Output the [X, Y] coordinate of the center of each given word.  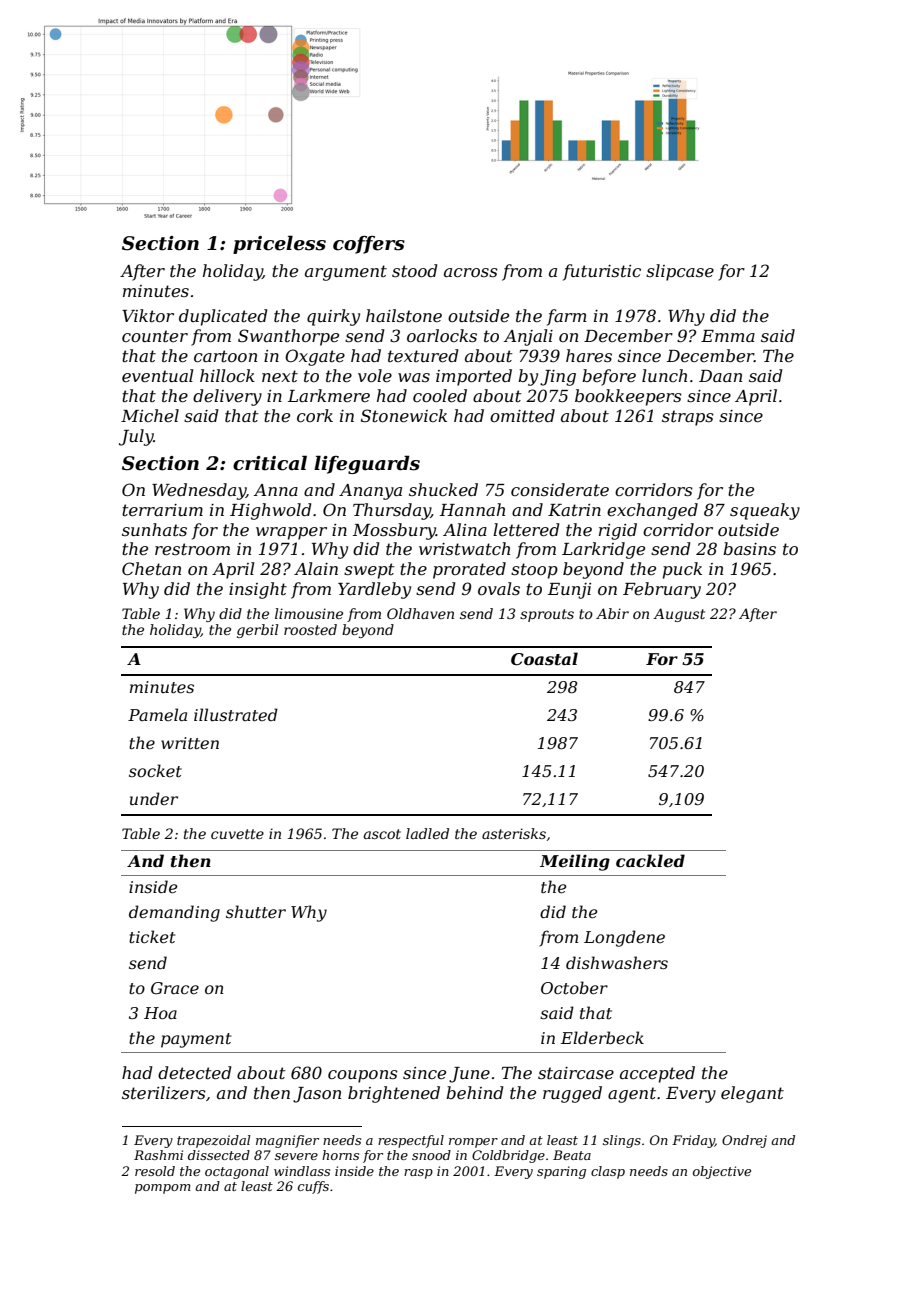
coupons [363, 1076]
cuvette [237, 834]
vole [375, 375]
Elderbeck [602, 1037]
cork [315, 415]
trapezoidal [214, 1141]
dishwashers [617, 962]
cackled [650, 860]
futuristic [602, 272]
